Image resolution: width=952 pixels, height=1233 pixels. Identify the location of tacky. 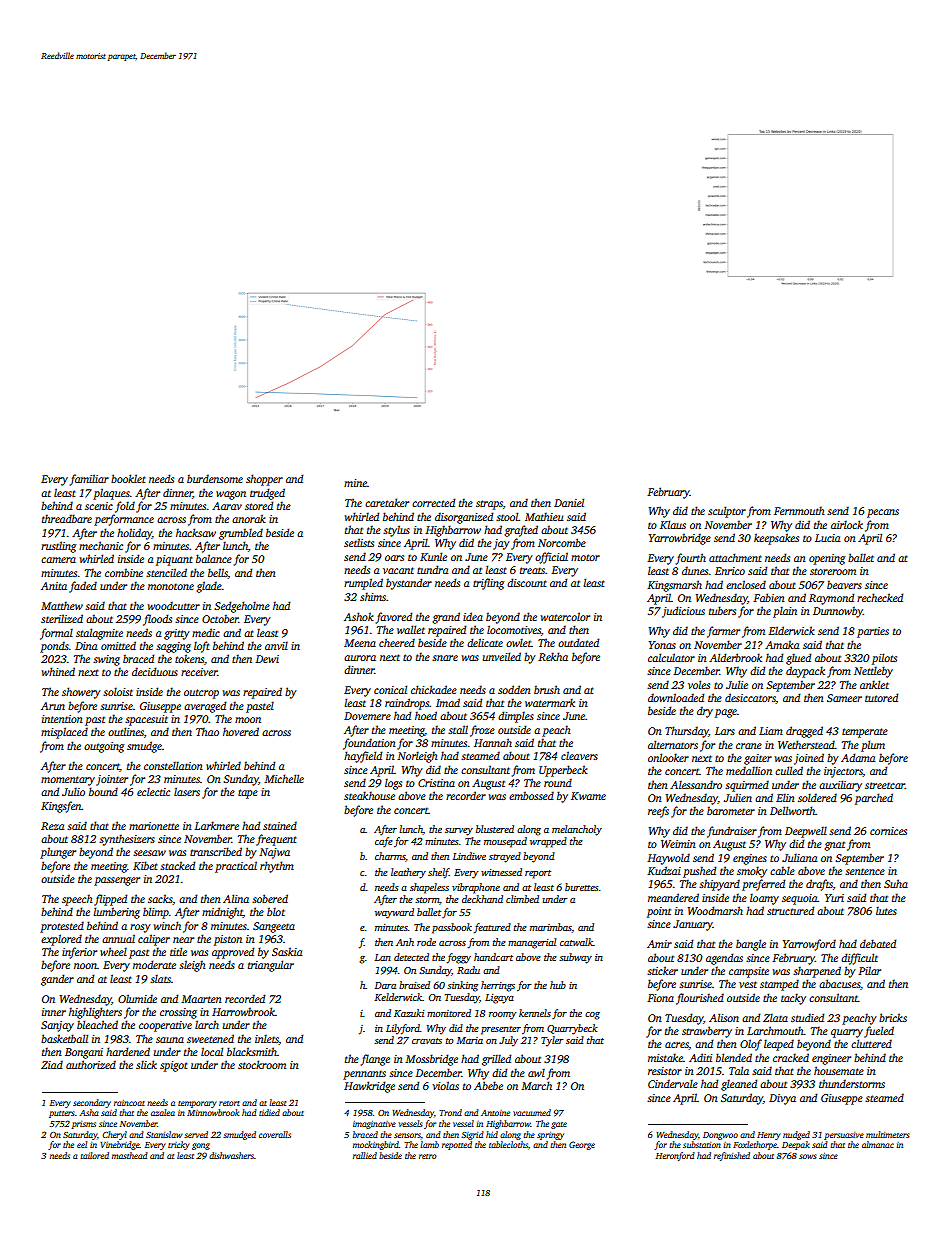
(793, 999).
